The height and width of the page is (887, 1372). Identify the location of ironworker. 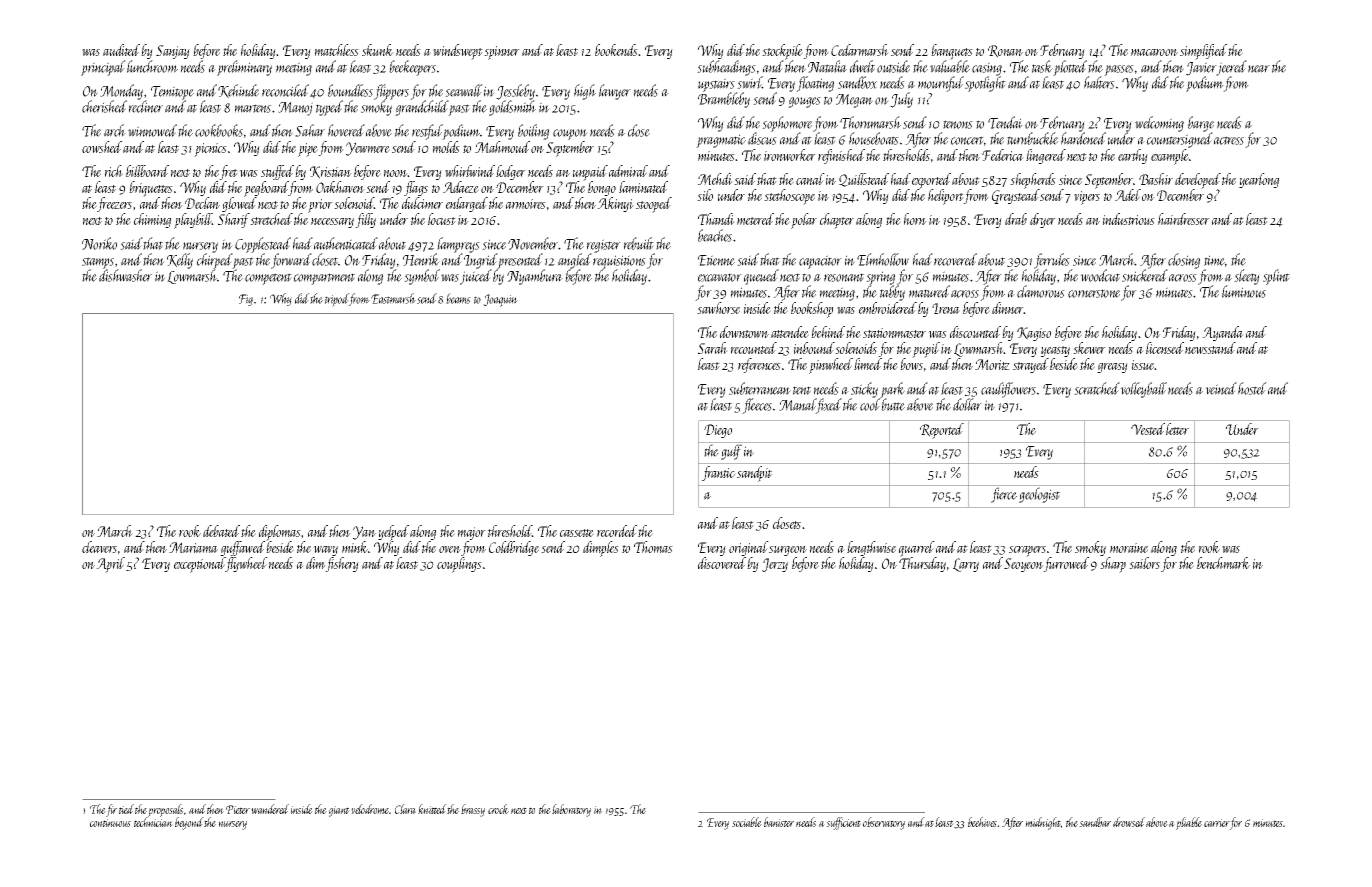
(790, 155).
